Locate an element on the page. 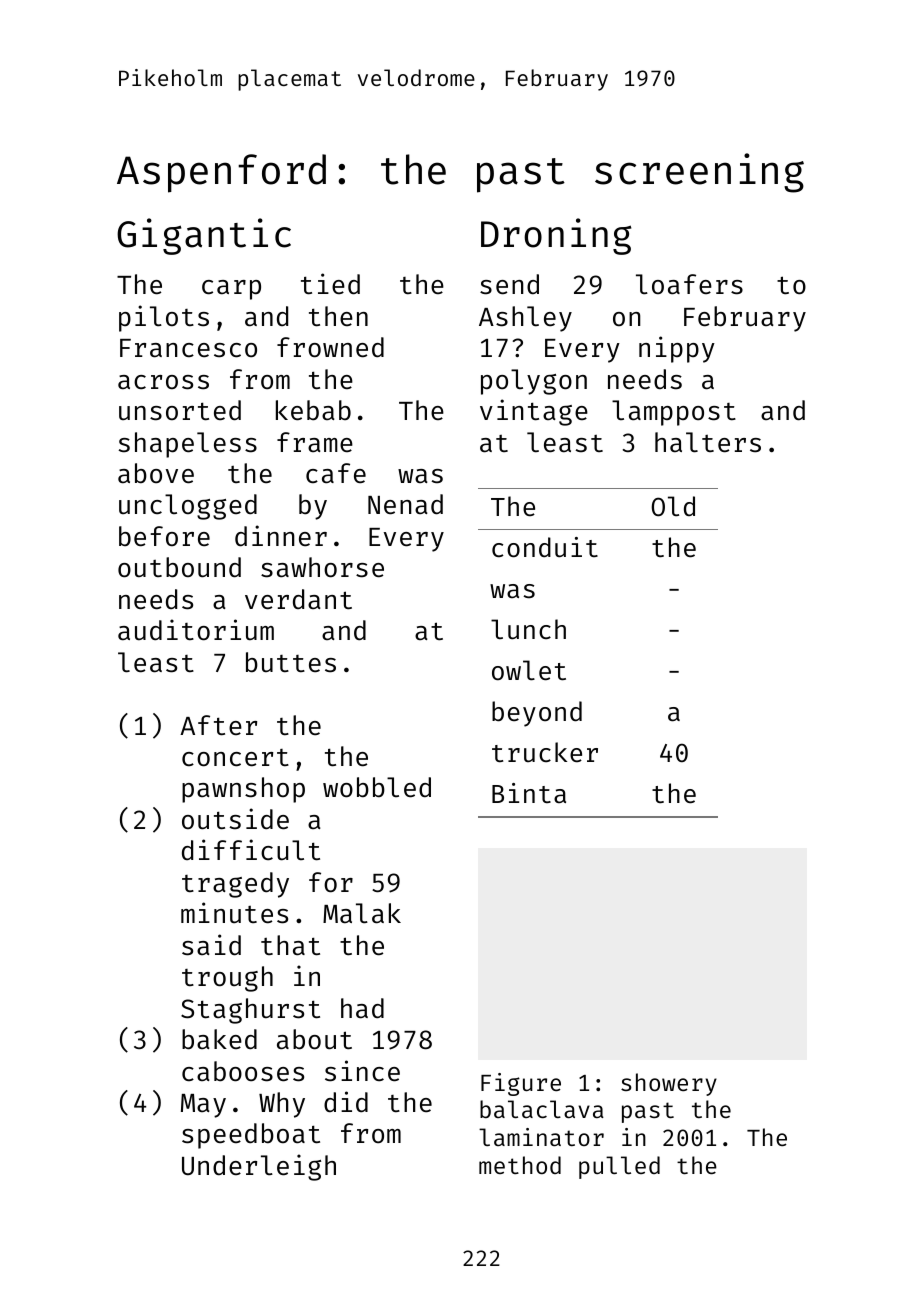 This document has height=1311, width=924. halters is located at coordinates (708, 442).
